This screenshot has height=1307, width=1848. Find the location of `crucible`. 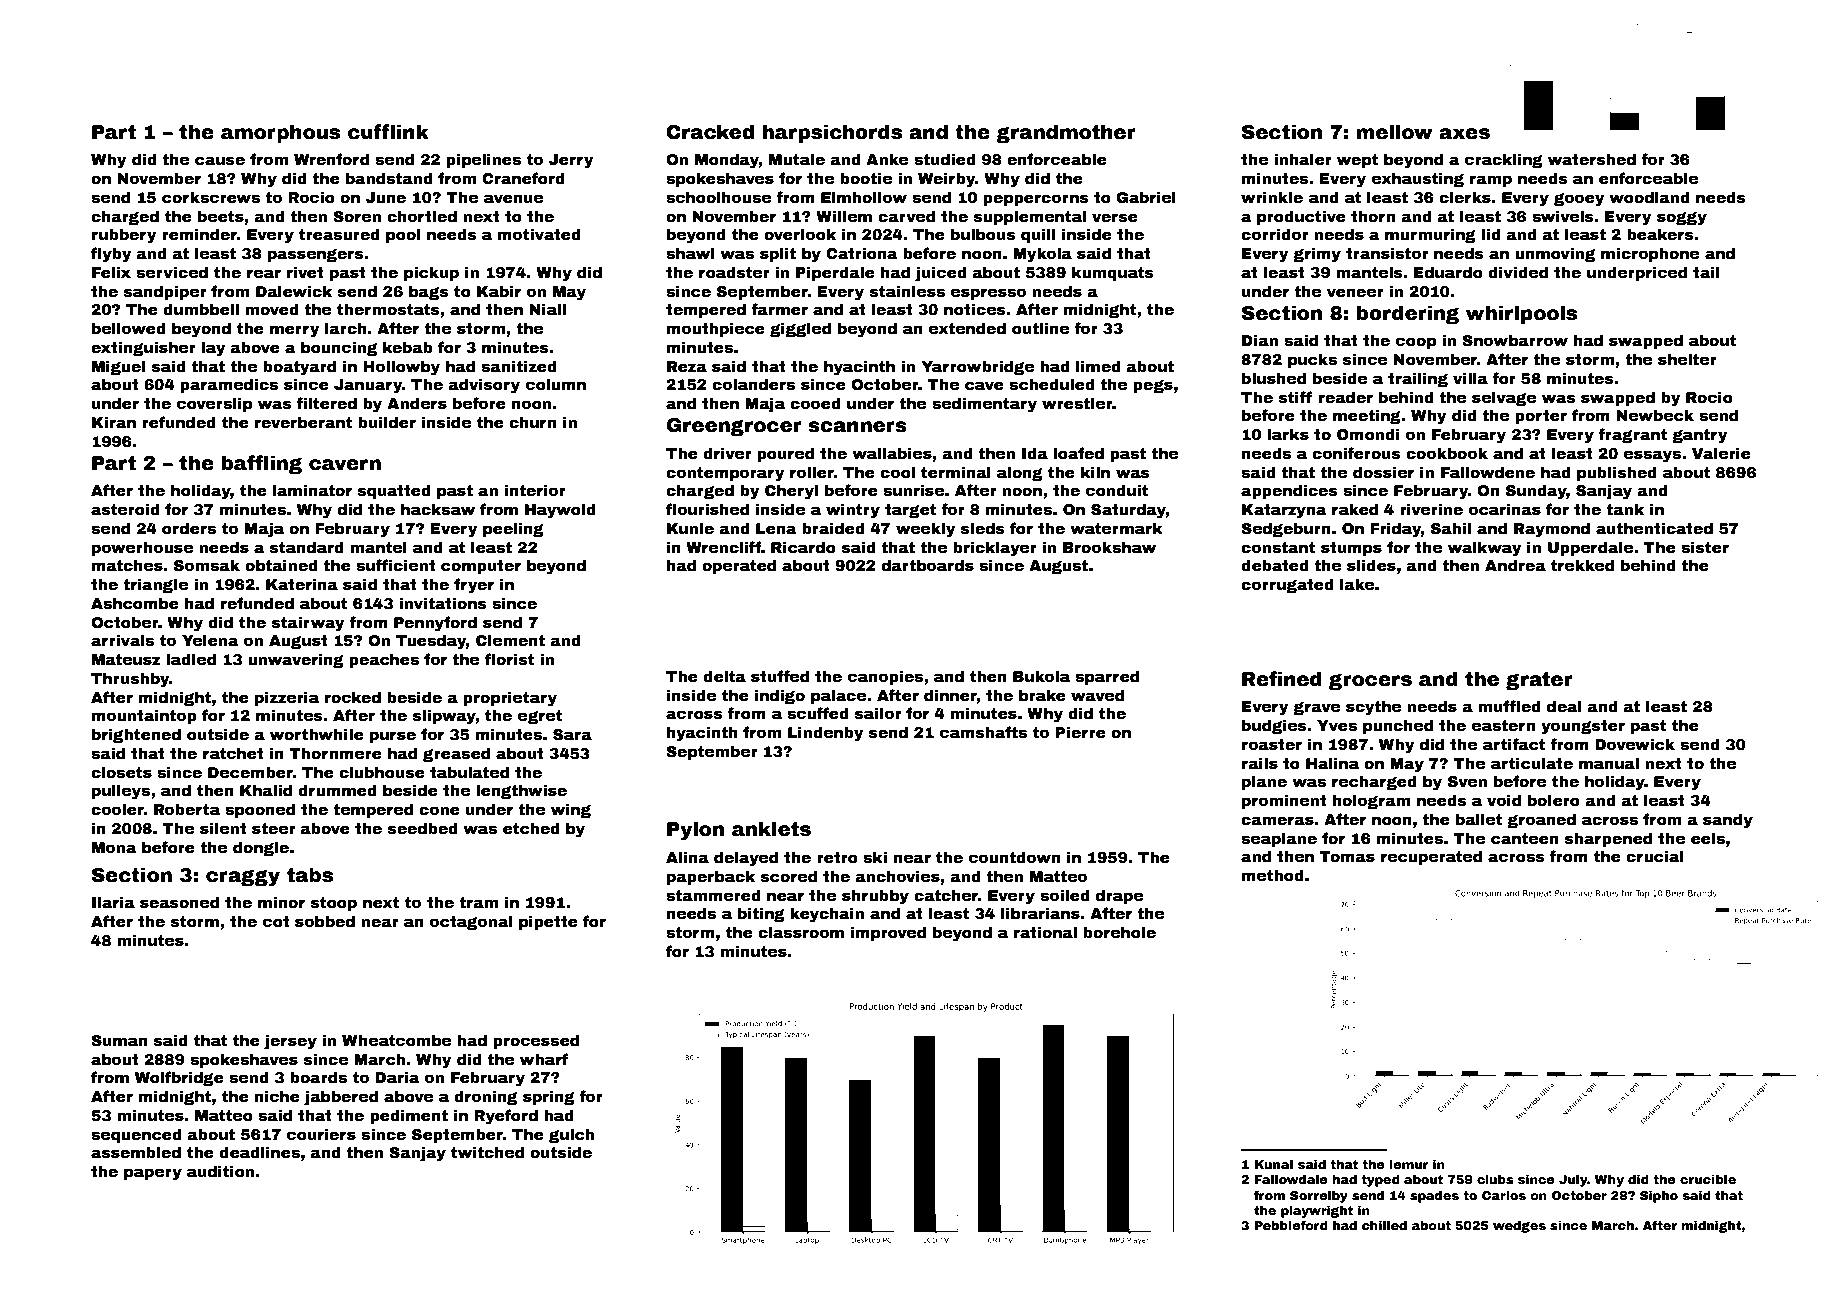

crucible is located at coordinates (1708, 1179).
